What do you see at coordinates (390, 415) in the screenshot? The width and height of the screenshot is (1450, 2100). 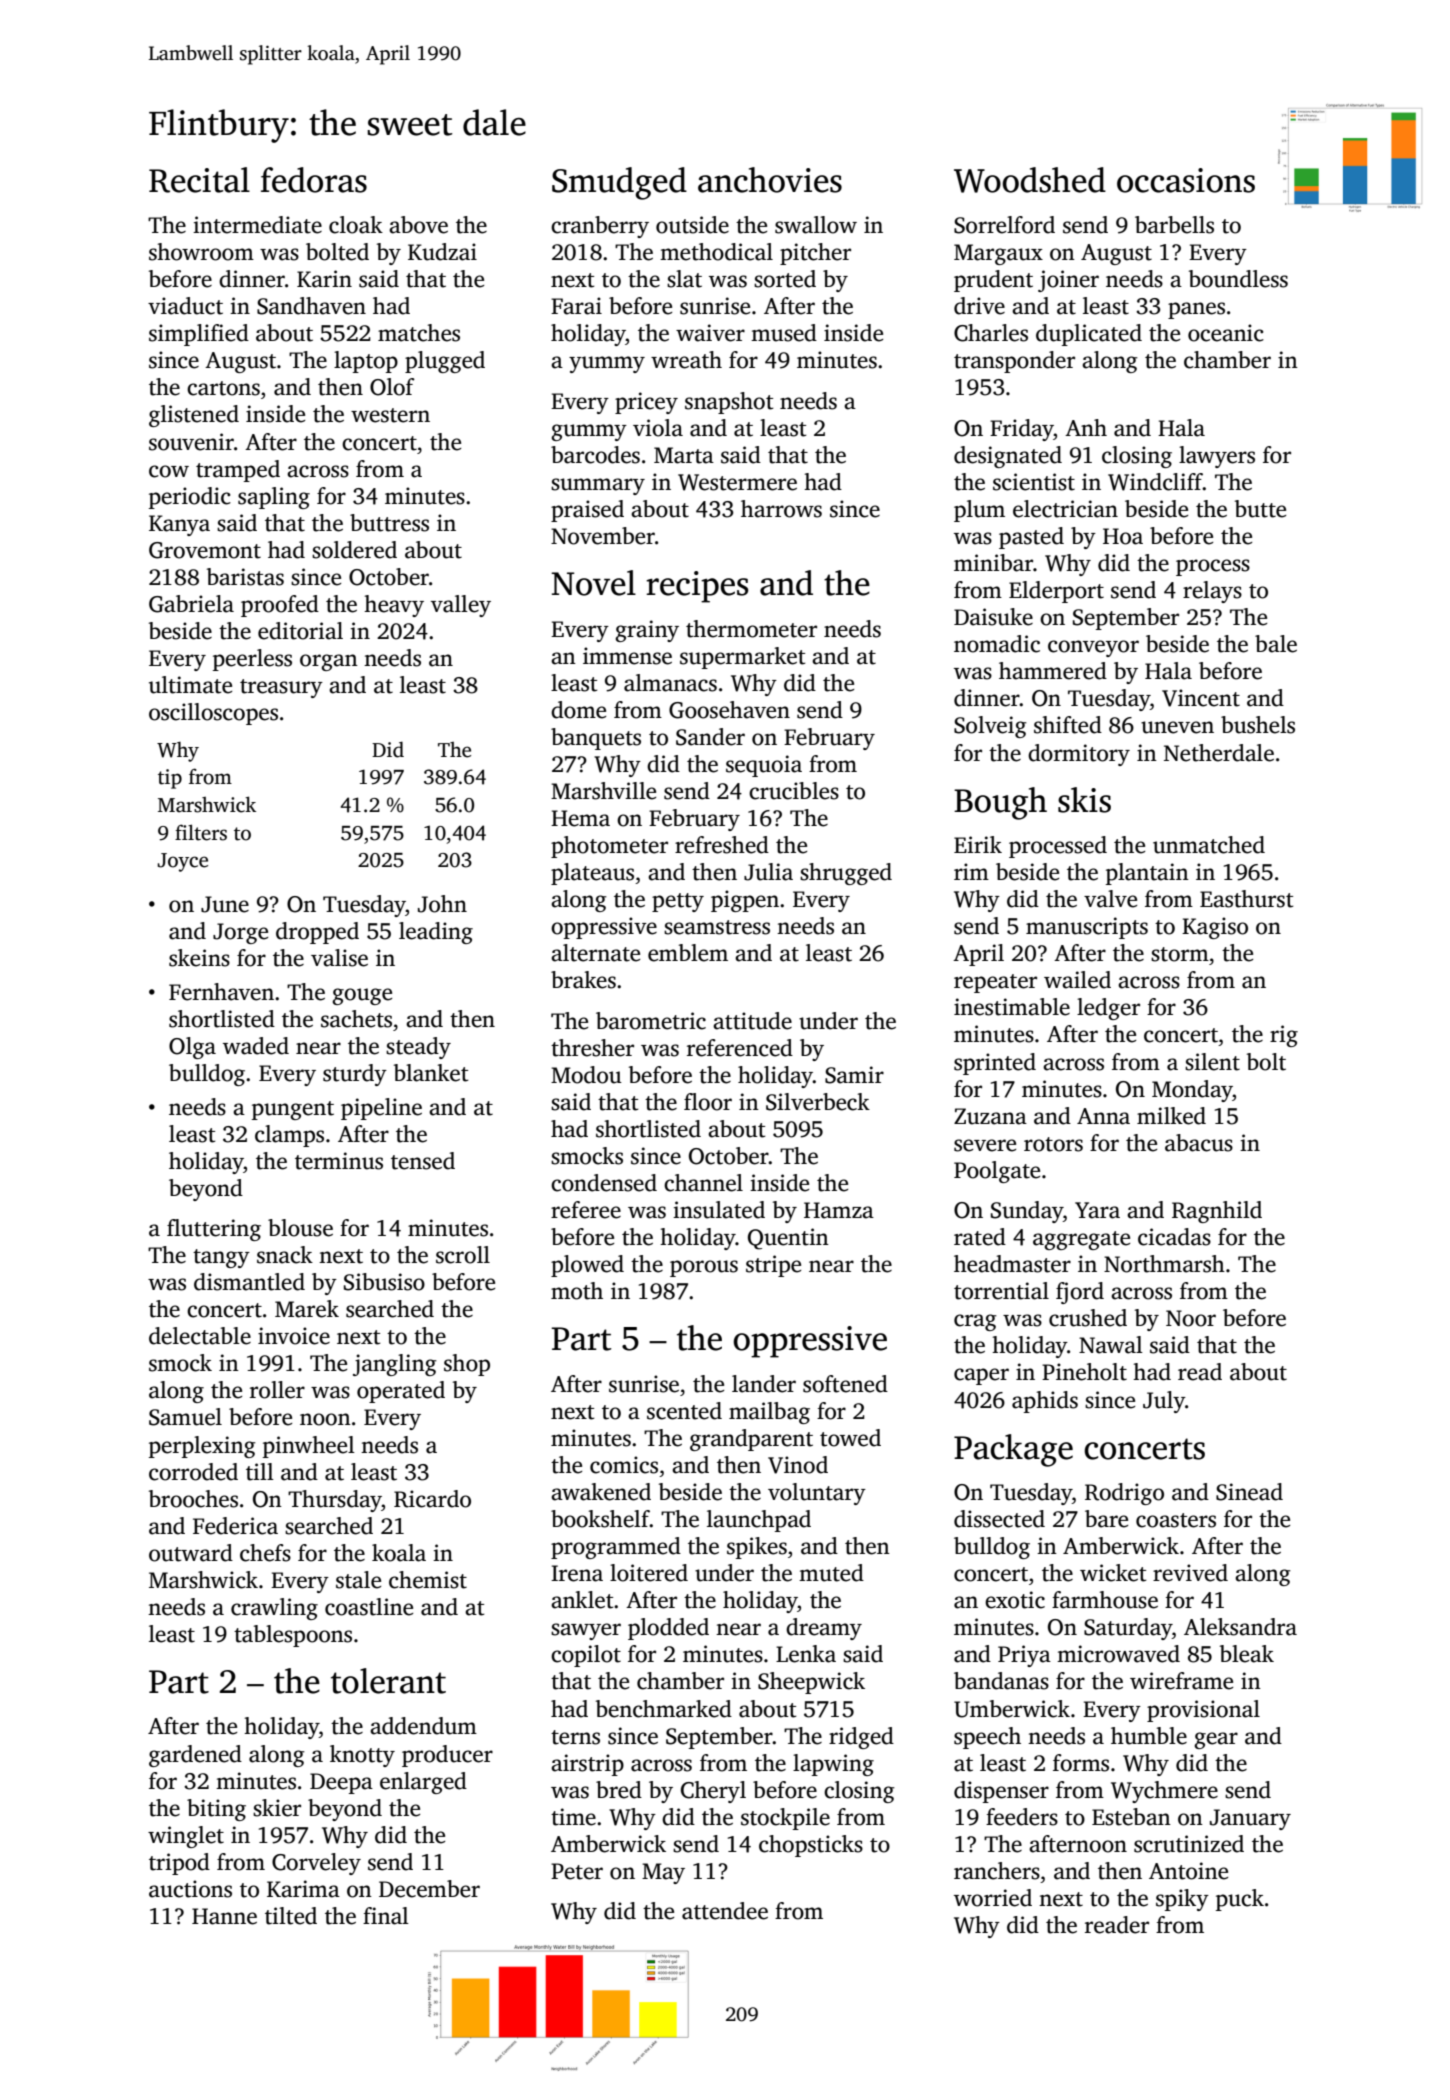 I see `western` at bounding box center [390, 415].
